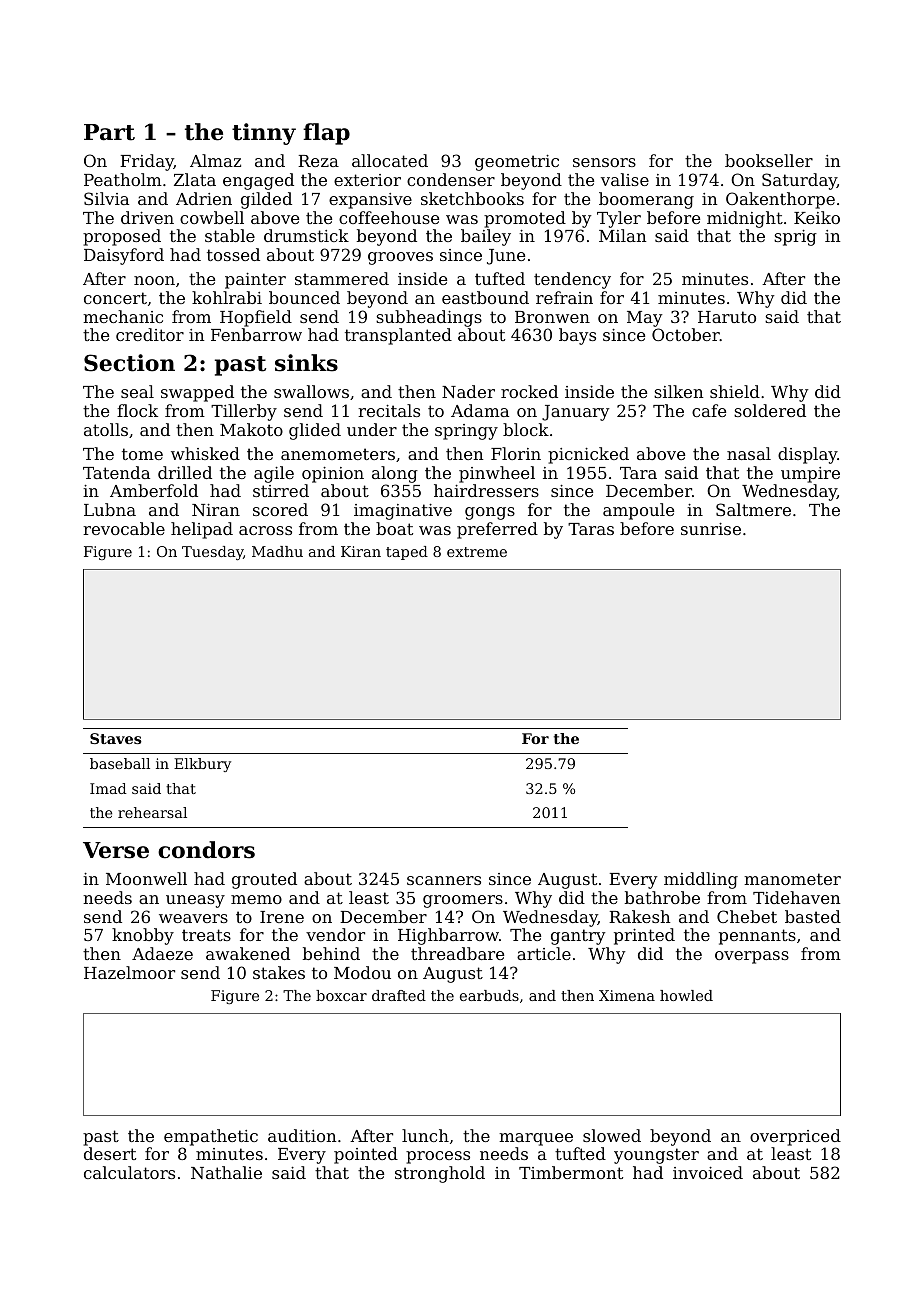 The image size is (924, 1308). Describe the element at coordinates (115, 298) in the page. I see `concert` at that location.
